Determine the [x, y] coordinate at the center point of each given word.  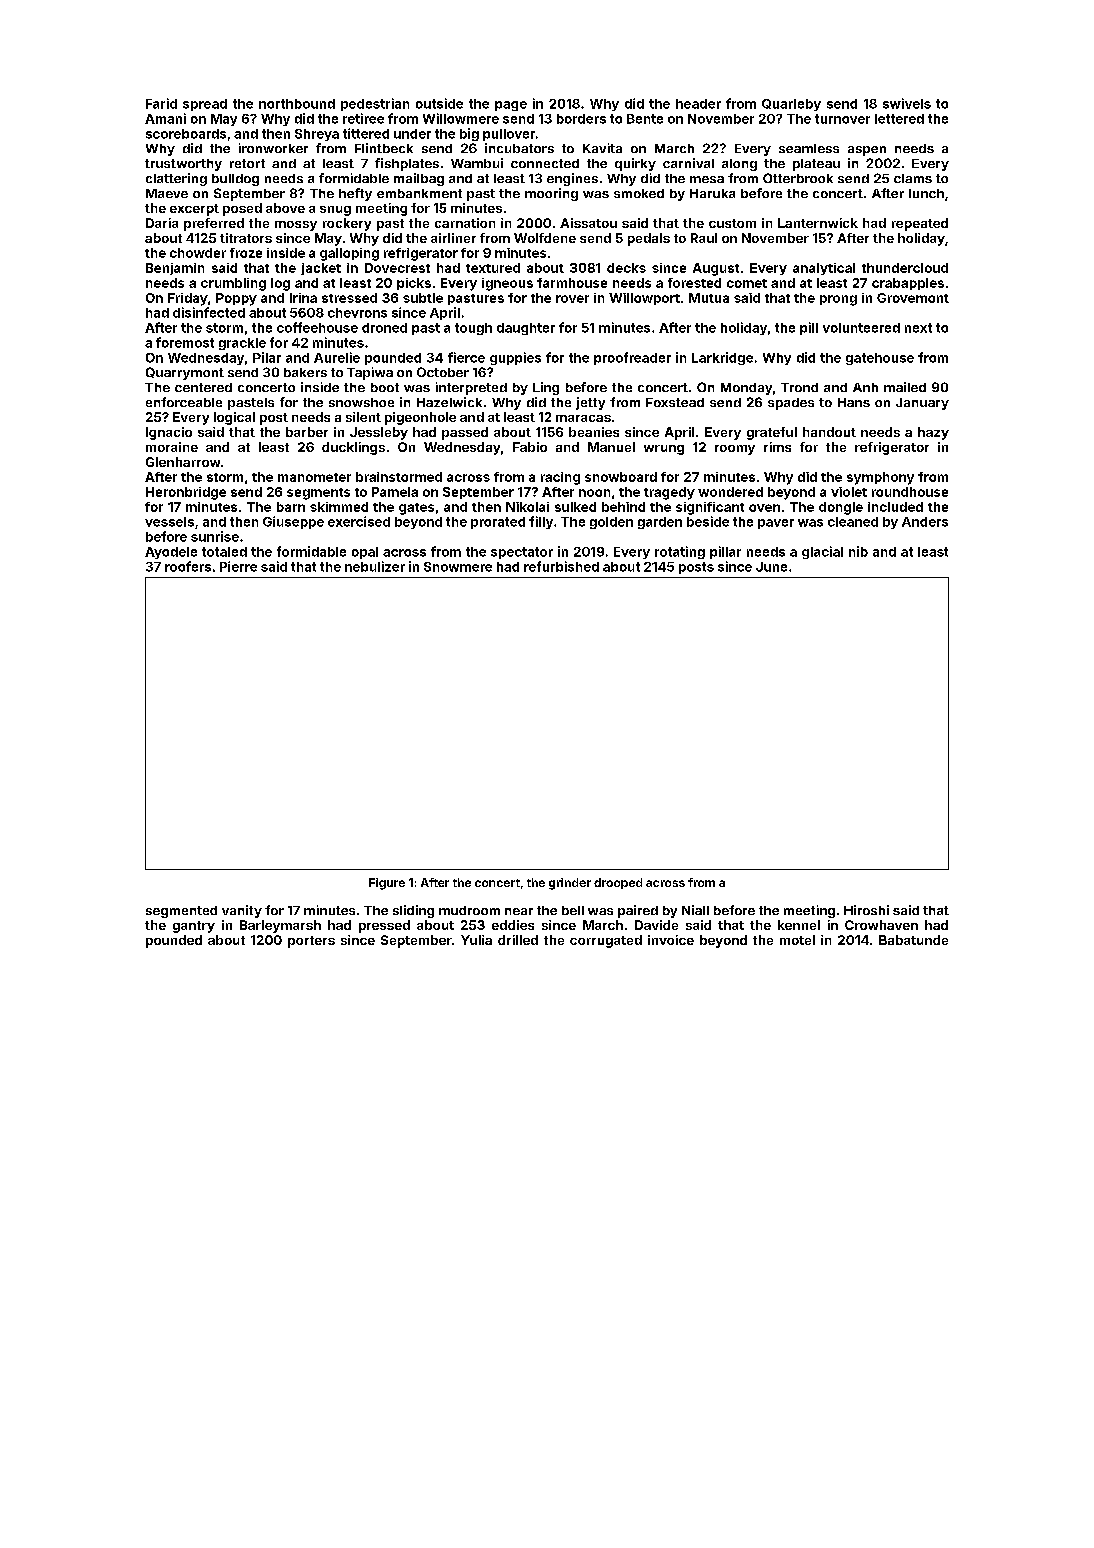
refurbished [561, 566]
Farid [161, 103]
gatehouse [880, 359]
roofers [188, 566]
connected [545, 163]
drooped [618, 883]
